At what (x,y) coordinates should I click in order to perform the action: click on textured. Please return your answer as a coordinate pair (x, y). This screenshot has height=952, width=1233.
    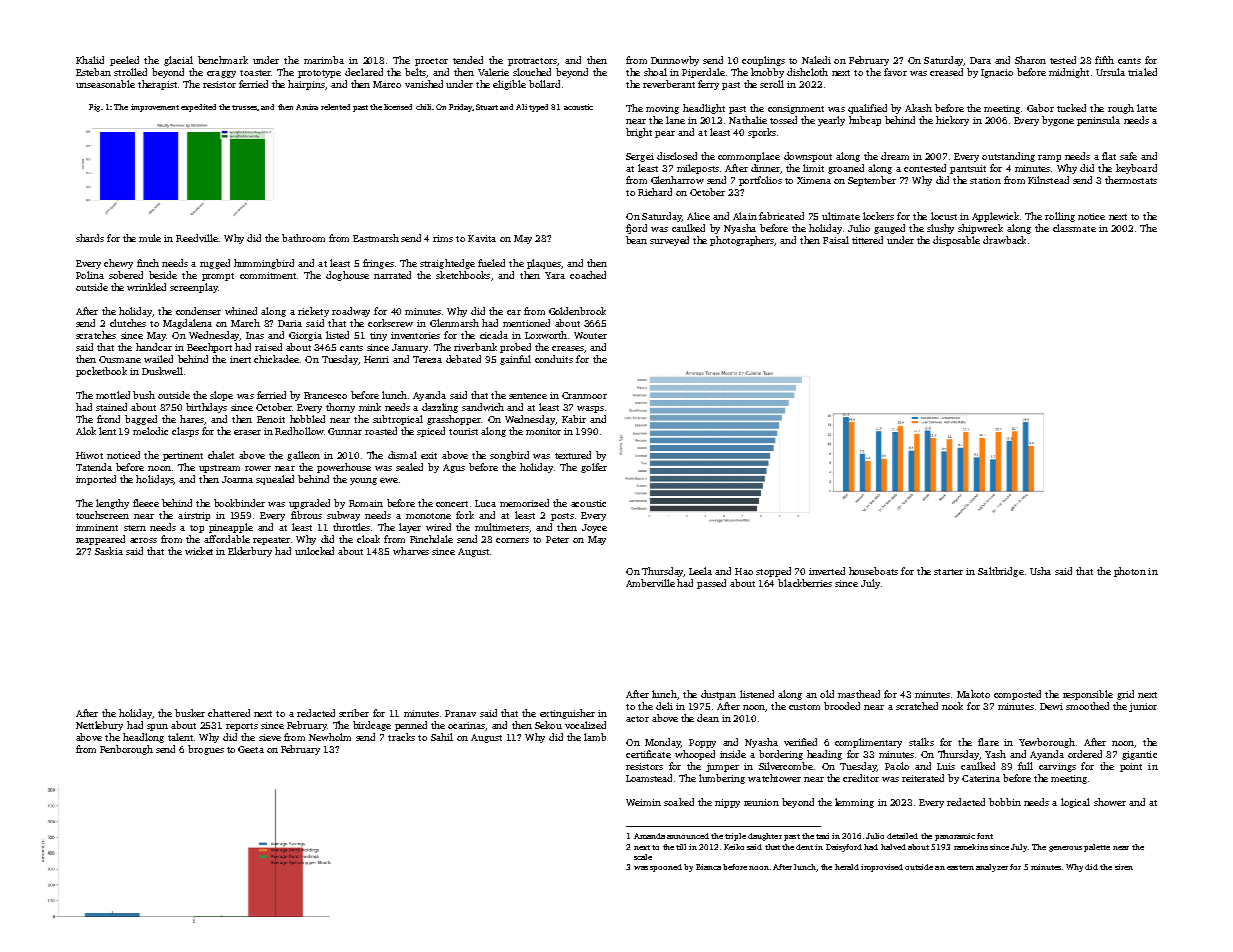
    Looking at the image, I should click on (573, 455).
